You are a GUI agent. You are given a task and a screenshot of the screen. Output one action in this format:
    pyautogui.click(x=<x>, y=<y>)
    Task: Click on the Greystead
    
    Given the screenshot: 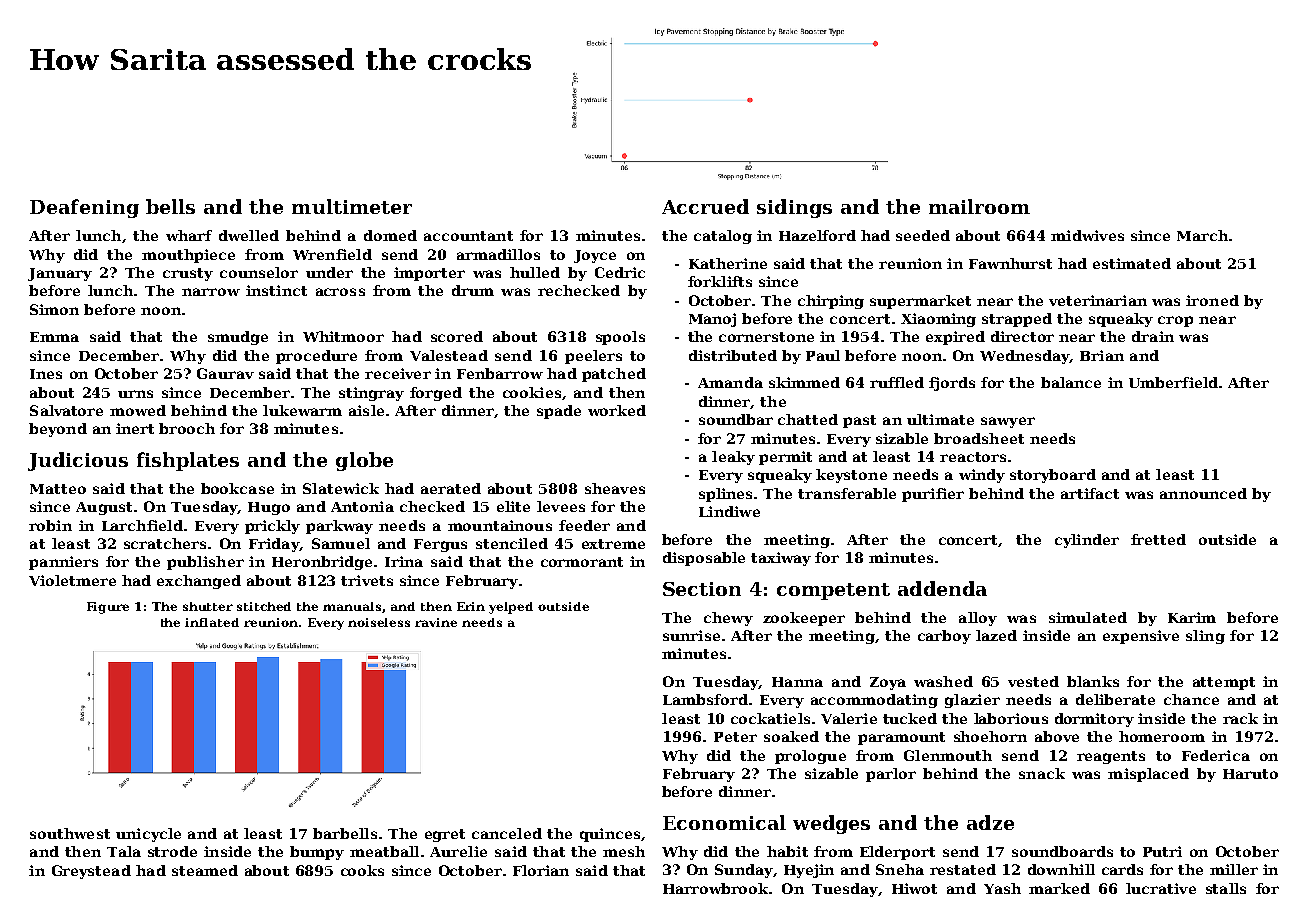 What is the action you would take?
    pyautogui.click(x=91, y=872)
